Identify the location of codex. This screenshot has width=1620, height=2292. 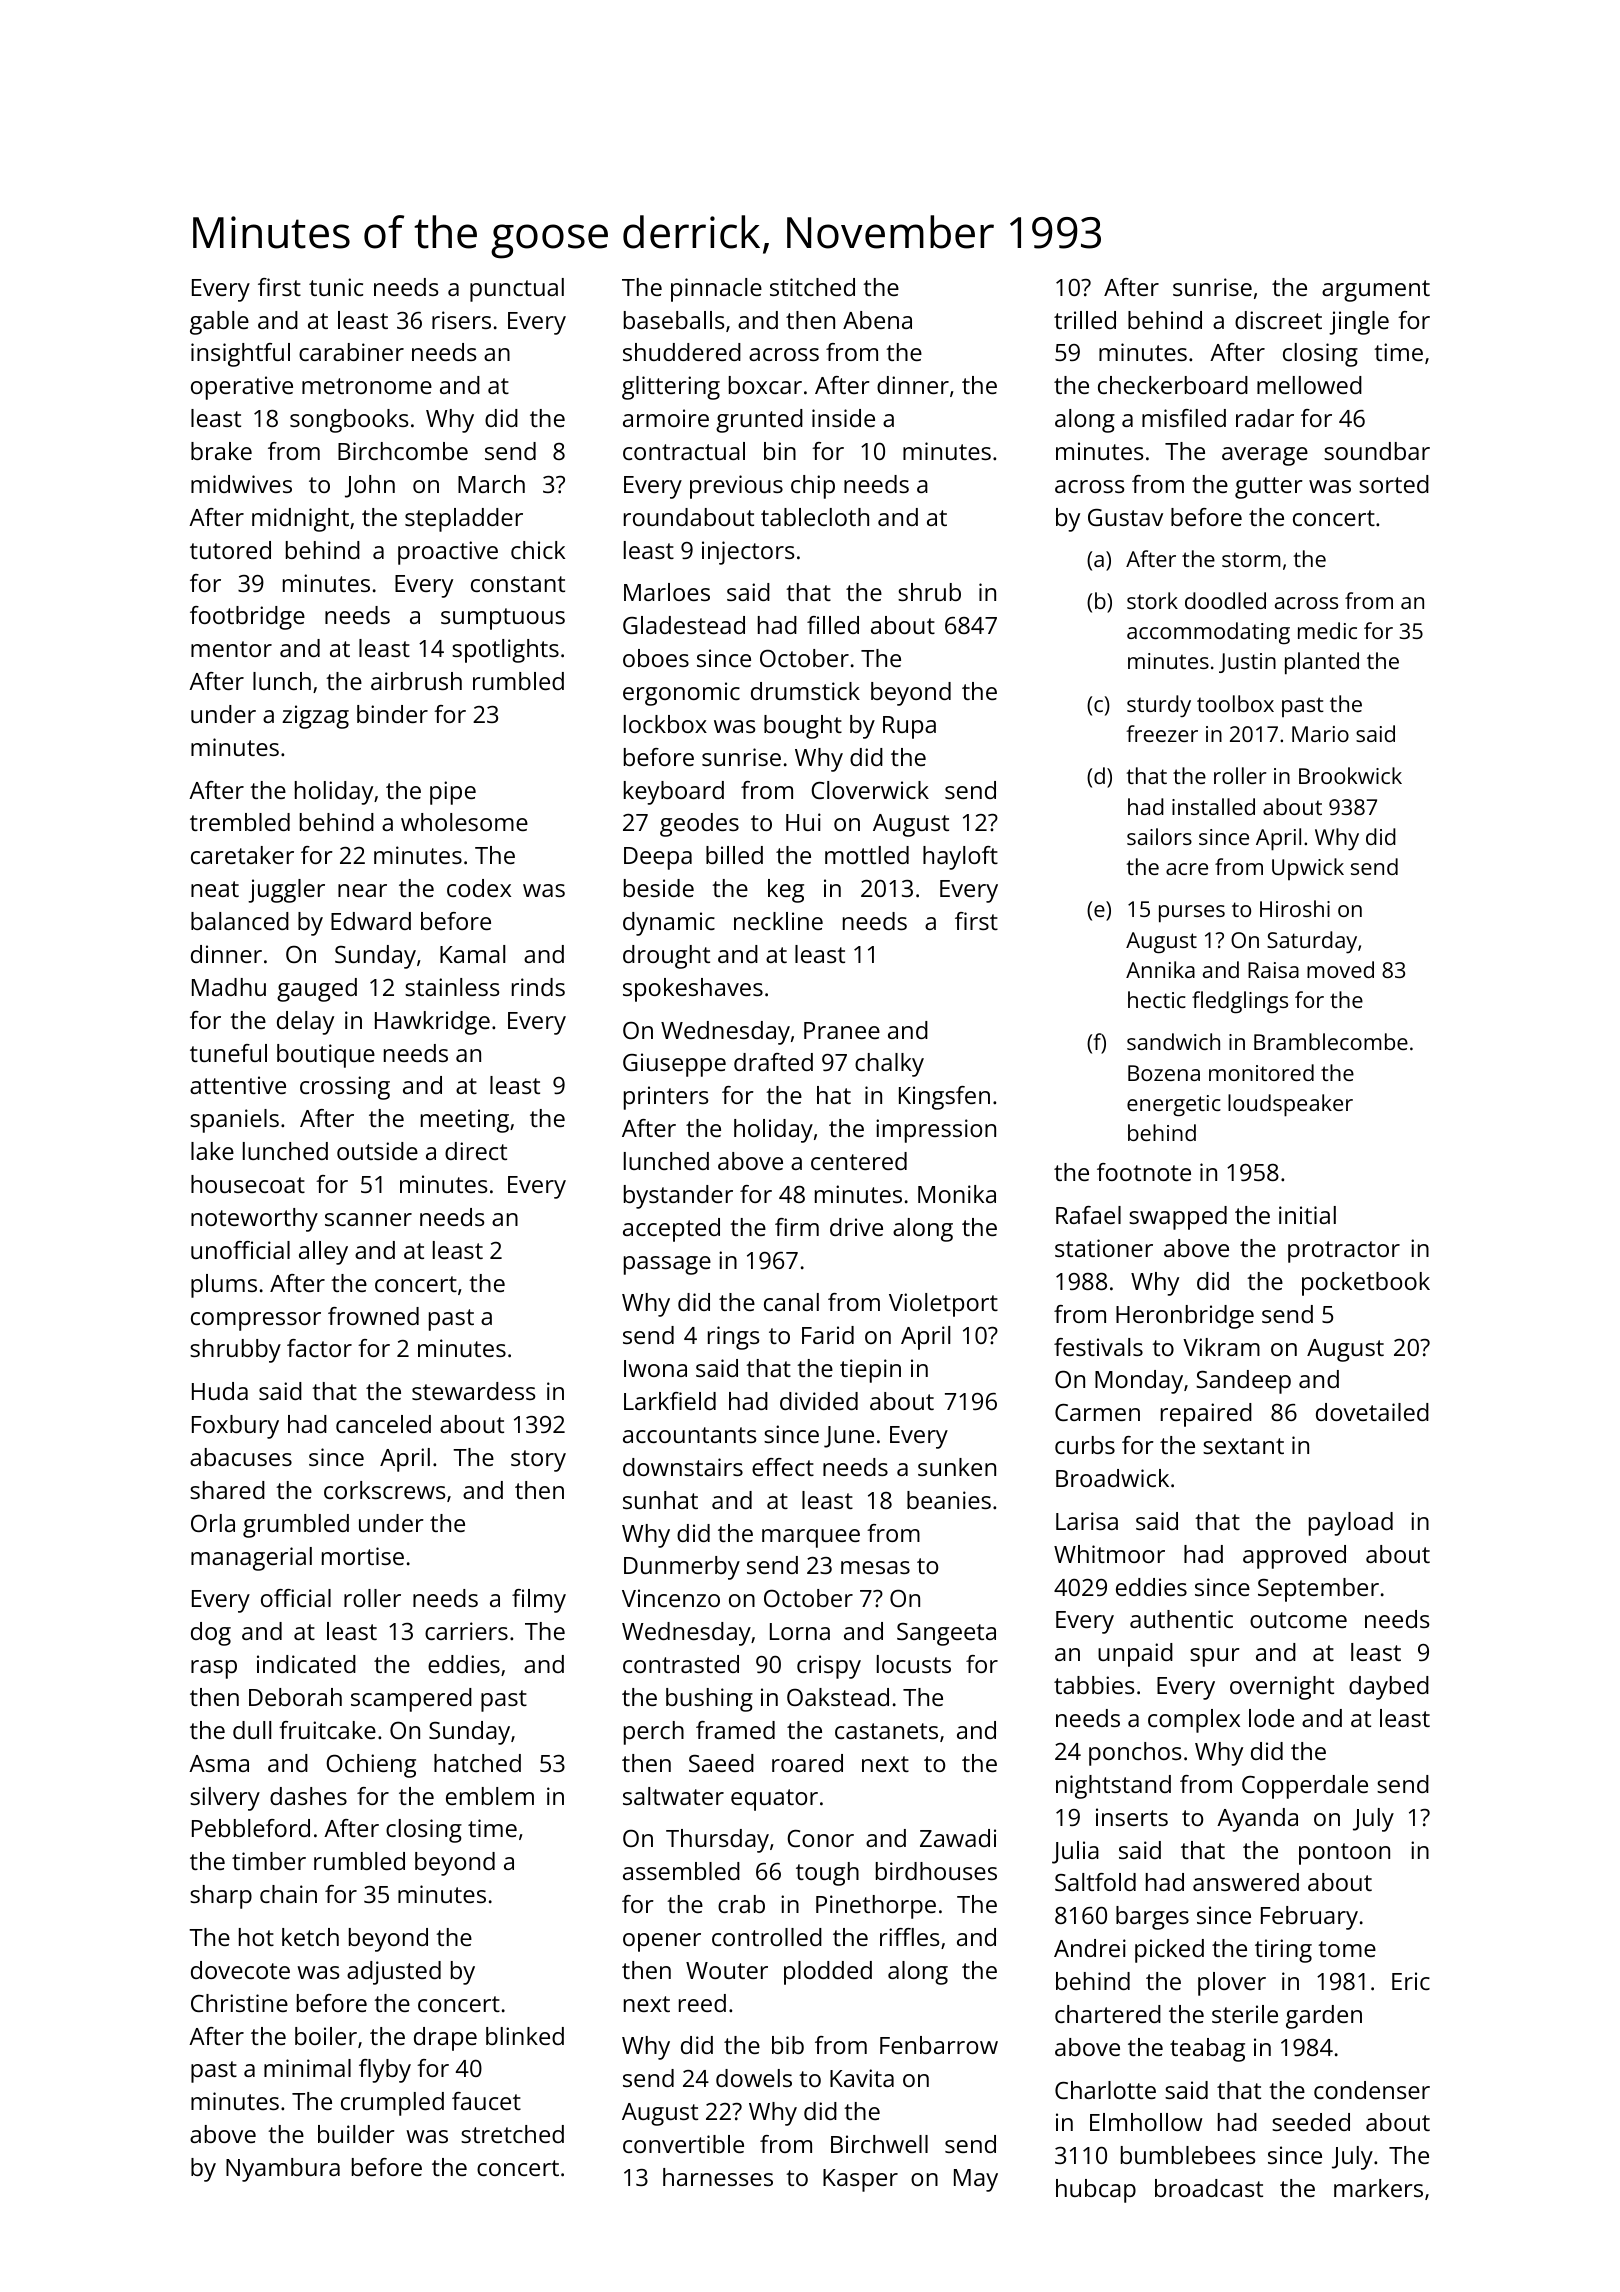
(479, 888).
